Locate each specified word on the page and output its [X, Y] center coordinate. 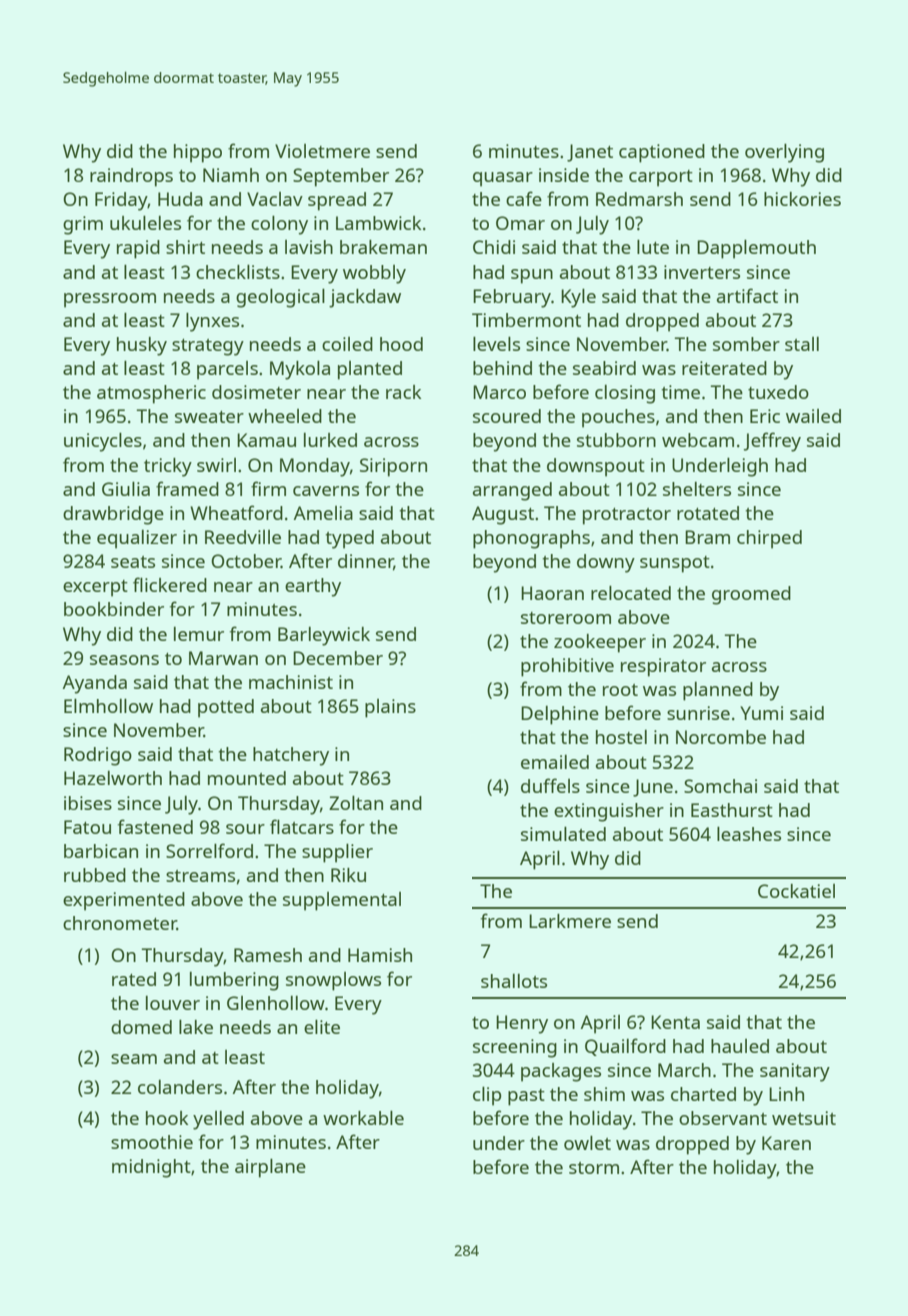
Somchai [720, 786]
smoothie [152, 1142]
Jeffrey [772, 442]
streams [200, 876]
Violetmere [322, 151]
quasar [503, 179]
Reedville [243, 537]
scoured [507, 416]
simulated [563, 834]
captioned [662, 153]
